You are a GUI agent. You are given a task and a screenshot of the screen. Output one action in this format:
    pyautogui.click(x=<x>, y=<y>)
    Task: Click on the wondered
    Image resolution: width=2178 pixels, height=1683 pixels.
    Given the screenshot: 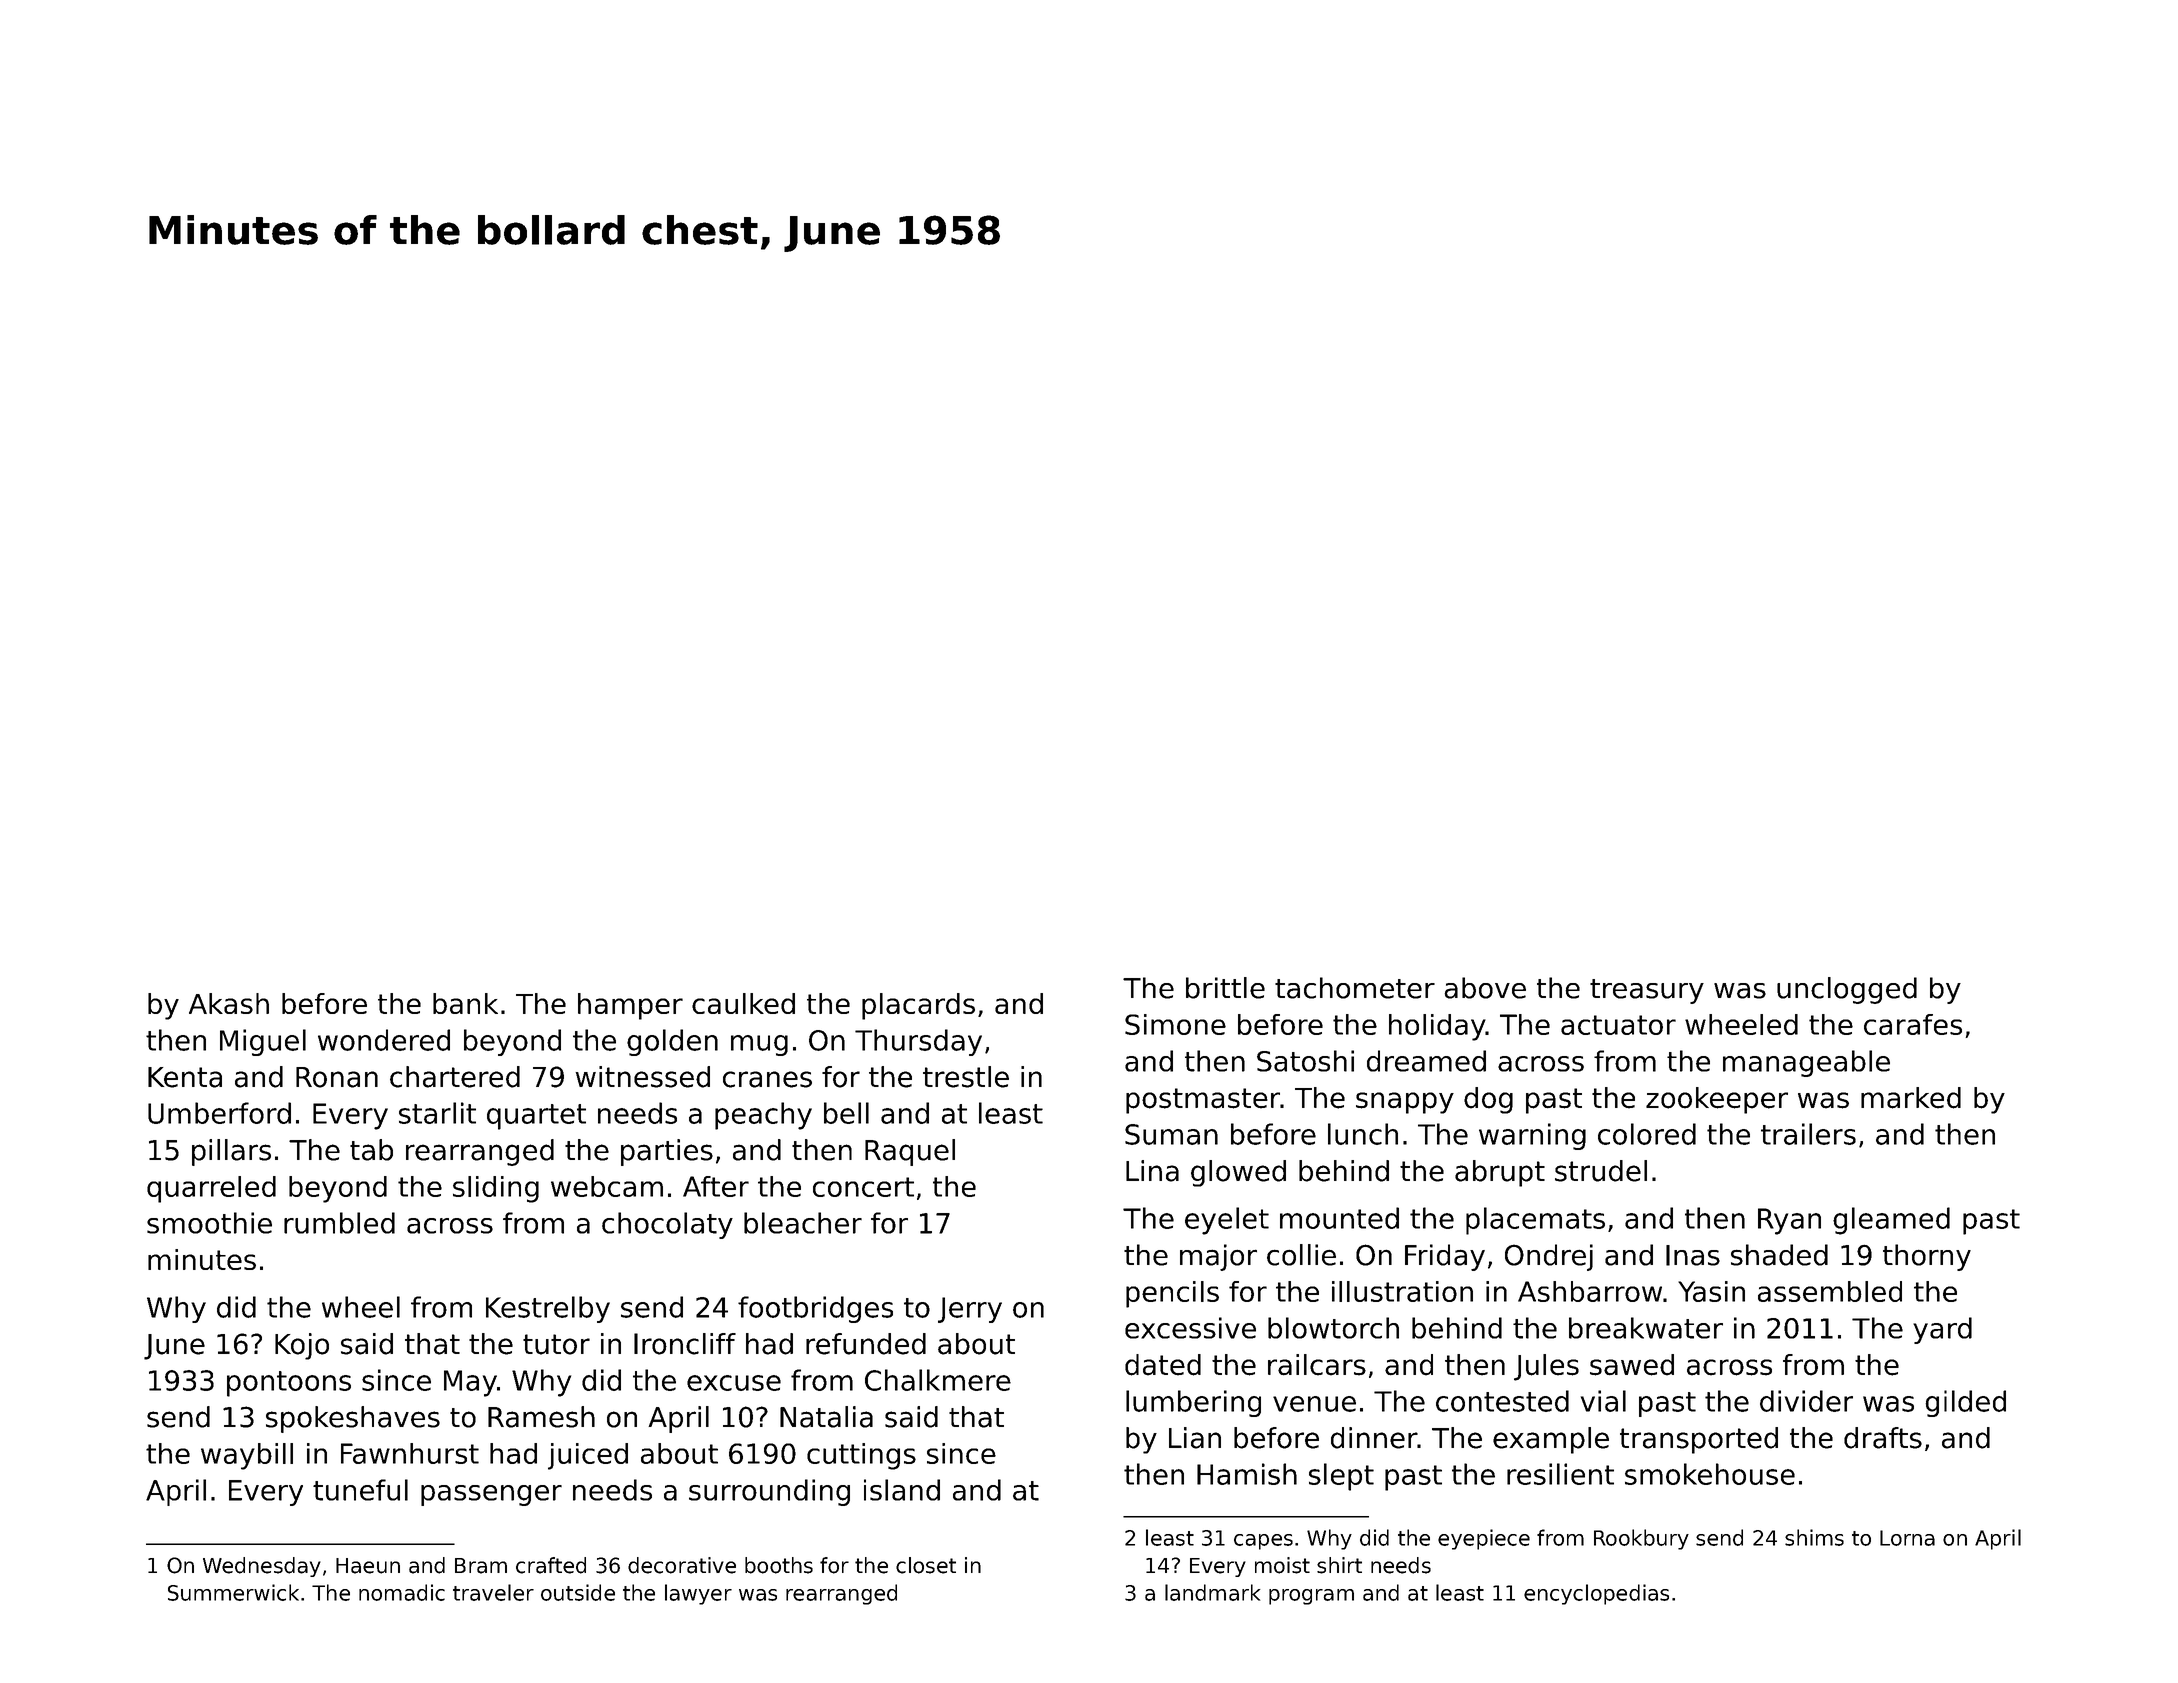 What is the action you would take?
    pyautogui.click(x=384, y=1040)
